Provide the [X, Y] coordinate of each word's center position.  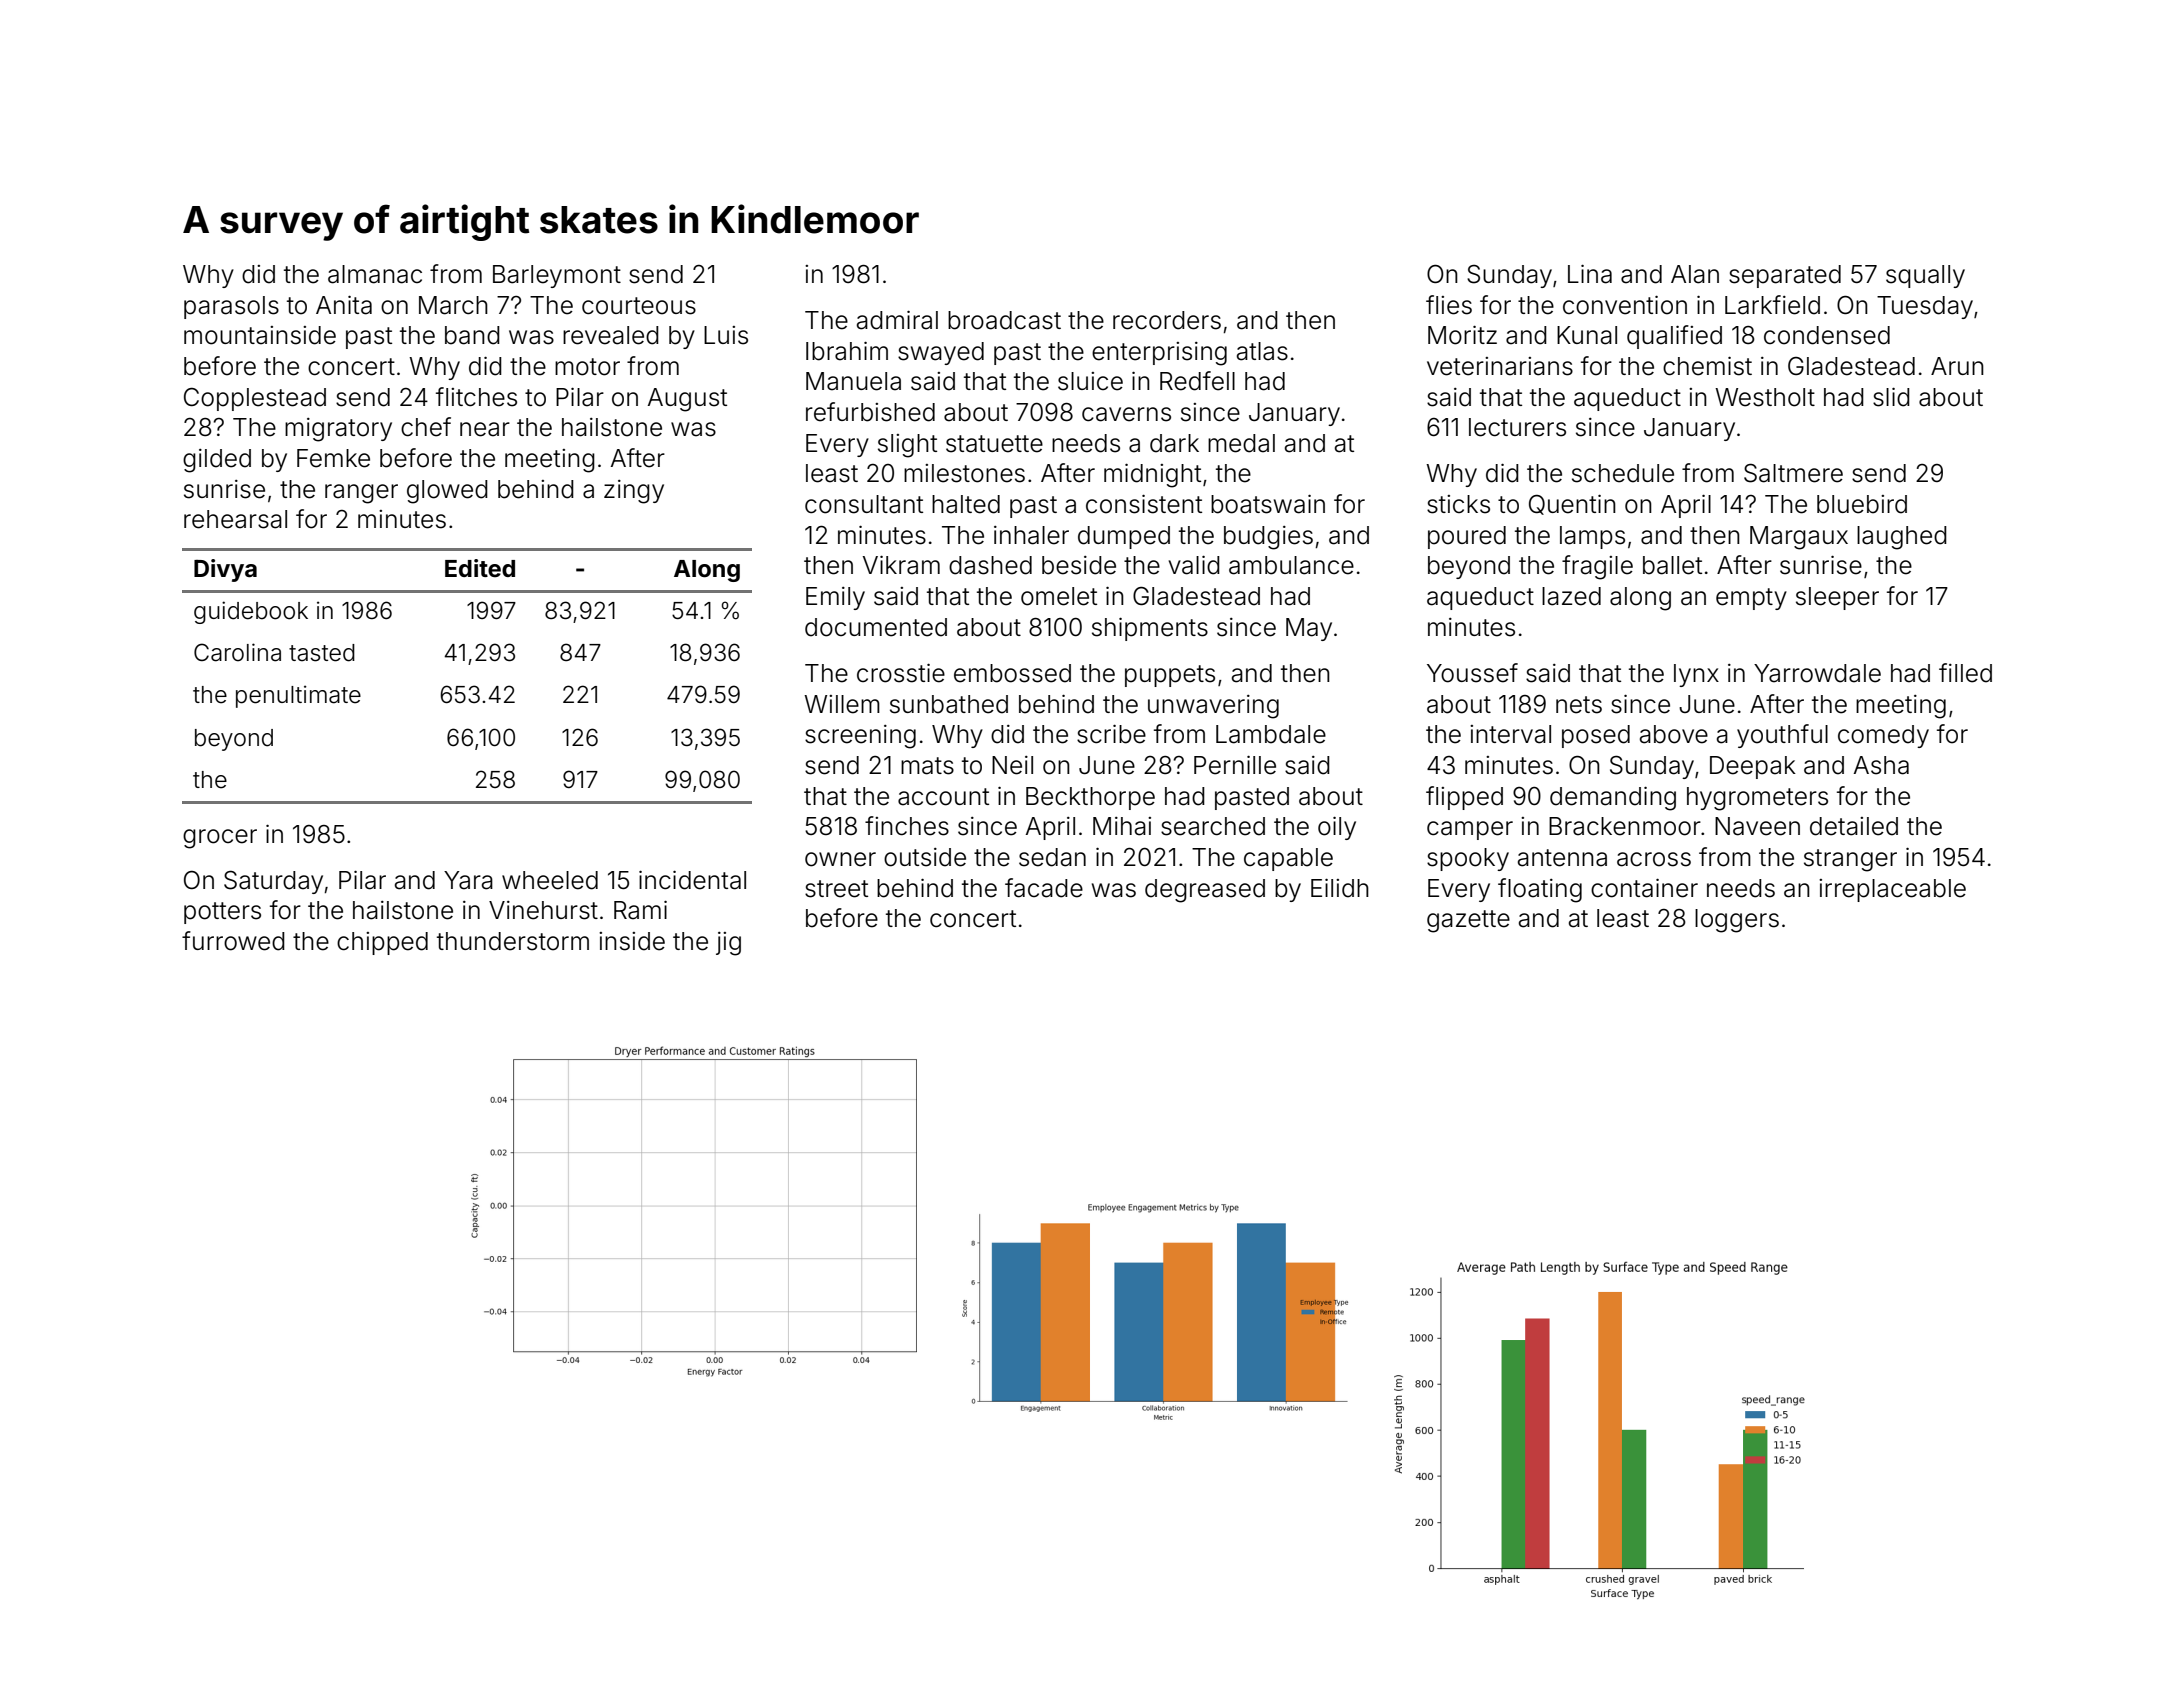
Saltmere [1793, 473]
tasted [322, 653]
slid [1891, 397]
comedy [1883, 736]
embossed [1012, 673]
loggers [1737, 921]
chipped [382, 943]
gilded [217, 461]
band [472, 335]
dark [1174, 443]
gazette [1468, 921]
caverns [1126, 414]
